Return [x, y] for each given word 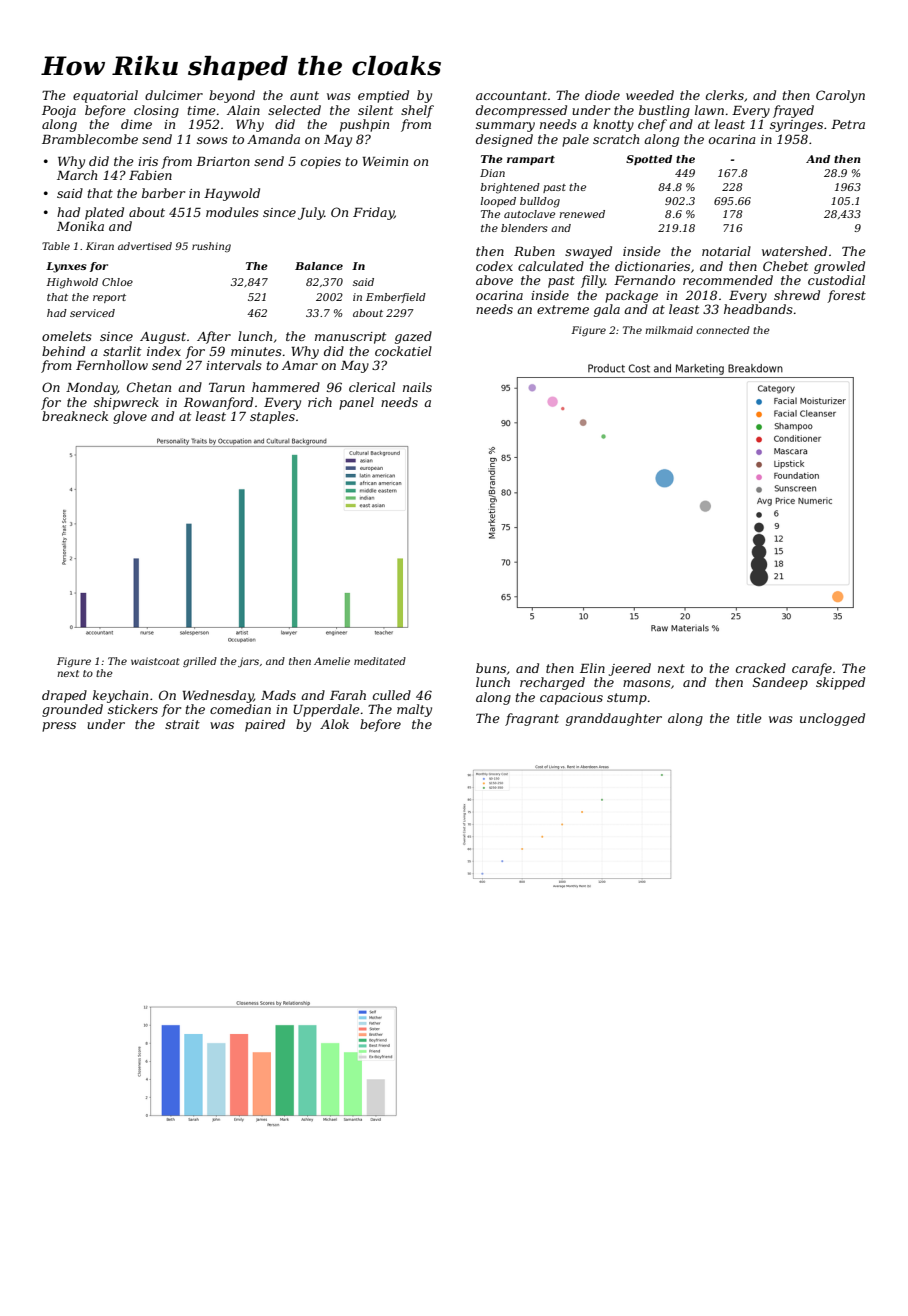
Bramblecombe [90, 139]
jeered [630, 669]
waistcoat [155, 661]
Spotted [649, 160]
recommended [728, 280]
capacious [571, 699]
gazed [413, 337]
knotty [613, 125]
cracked [761, 668]
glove [130, 417]
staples [272, 417]
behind [63, 351]
